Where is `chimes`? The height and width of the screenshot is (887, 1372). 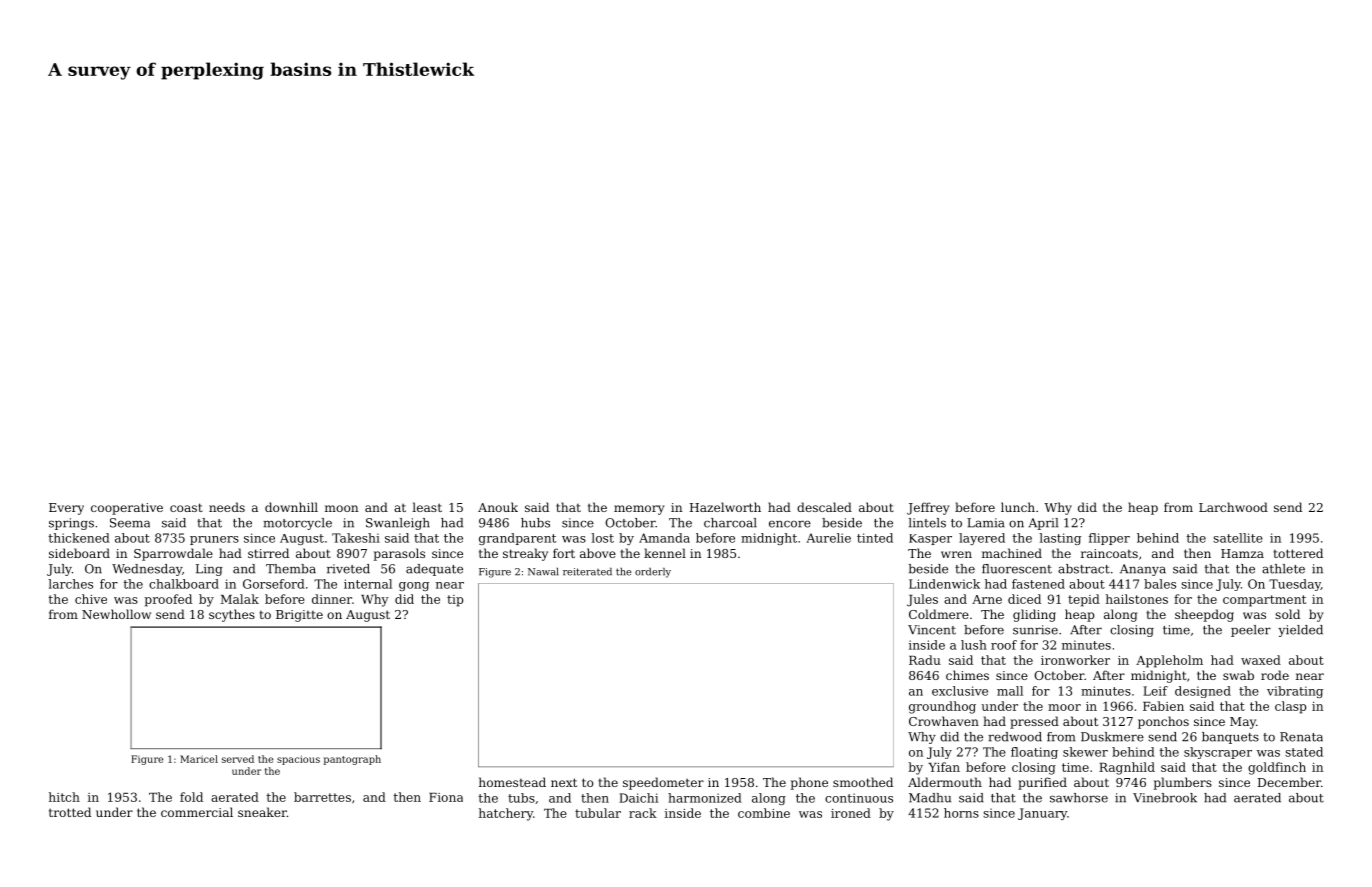 chimes is located at coordinates (967, 675).
